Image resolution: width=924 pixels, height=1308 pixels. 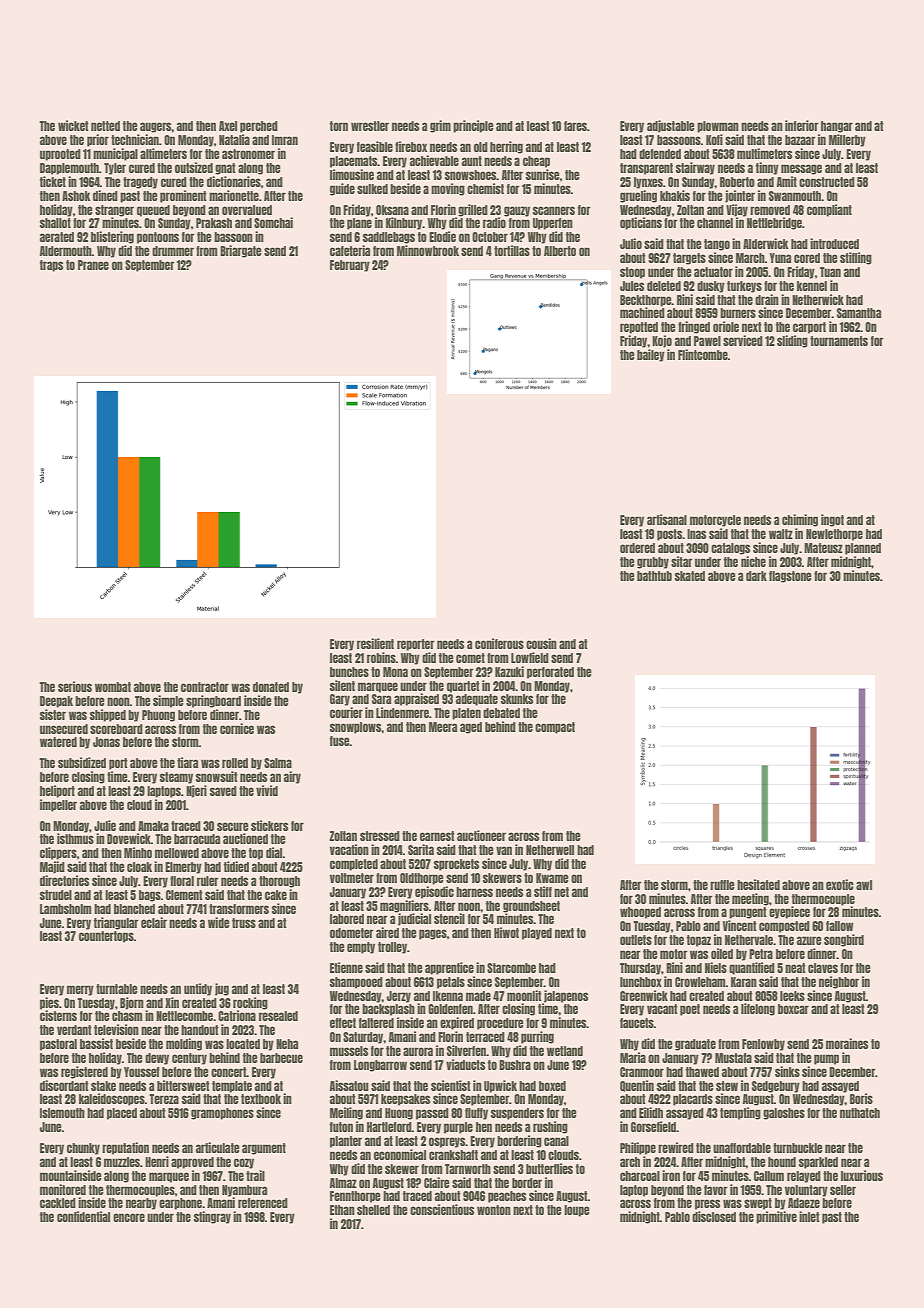 What do you see at coordinates (494, 1210) in the page?
I see `wonton` at bounding box center [494, 1210].
